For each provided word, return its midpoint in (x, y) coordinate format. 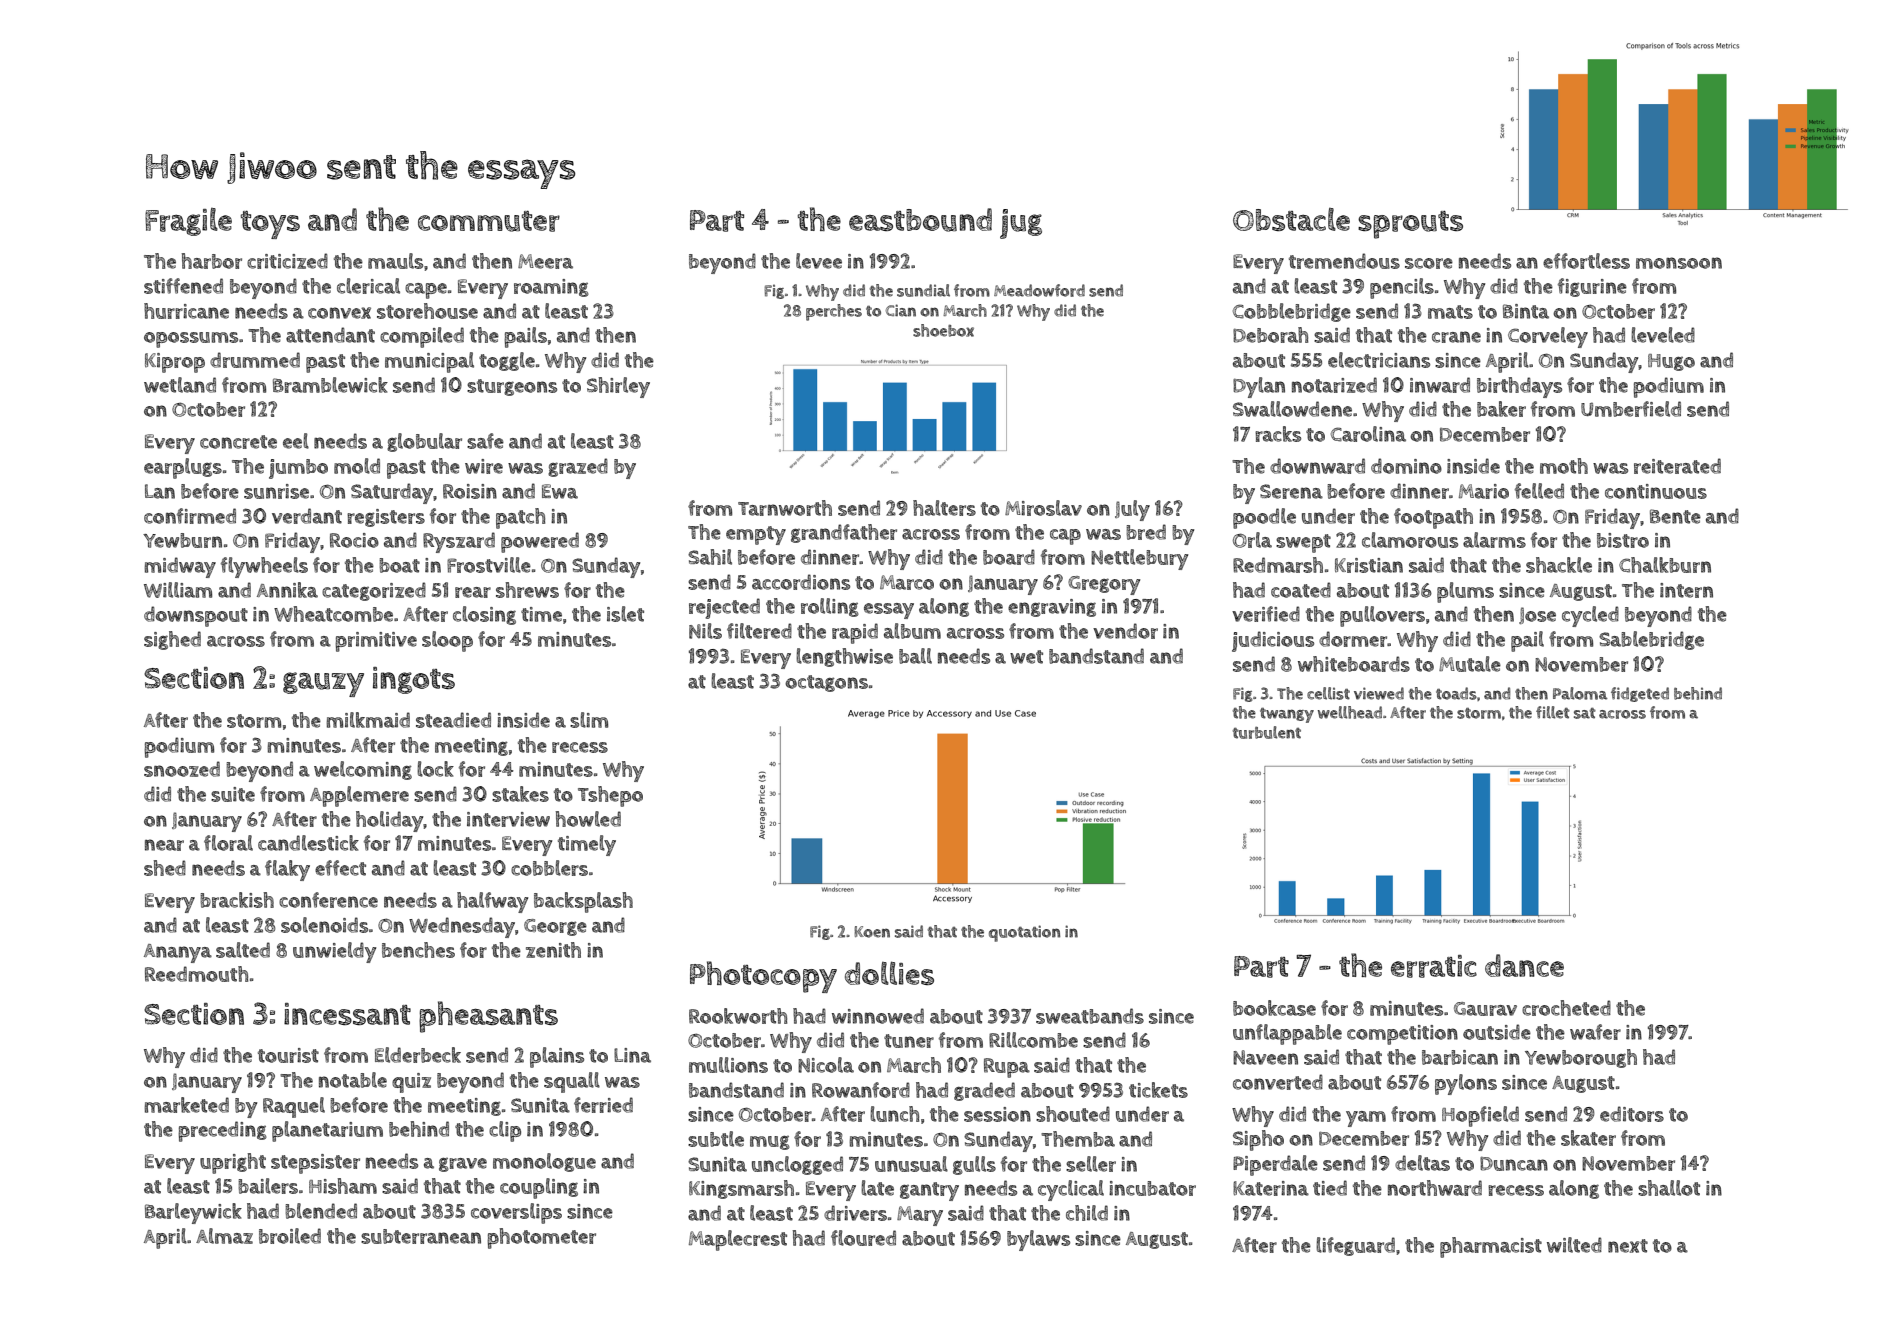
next (1628, 1246)
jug (1021, 224)
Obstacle (1291, 219)
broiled (290, 1236)
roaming (551, 288)
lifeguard (1355, 1246)
